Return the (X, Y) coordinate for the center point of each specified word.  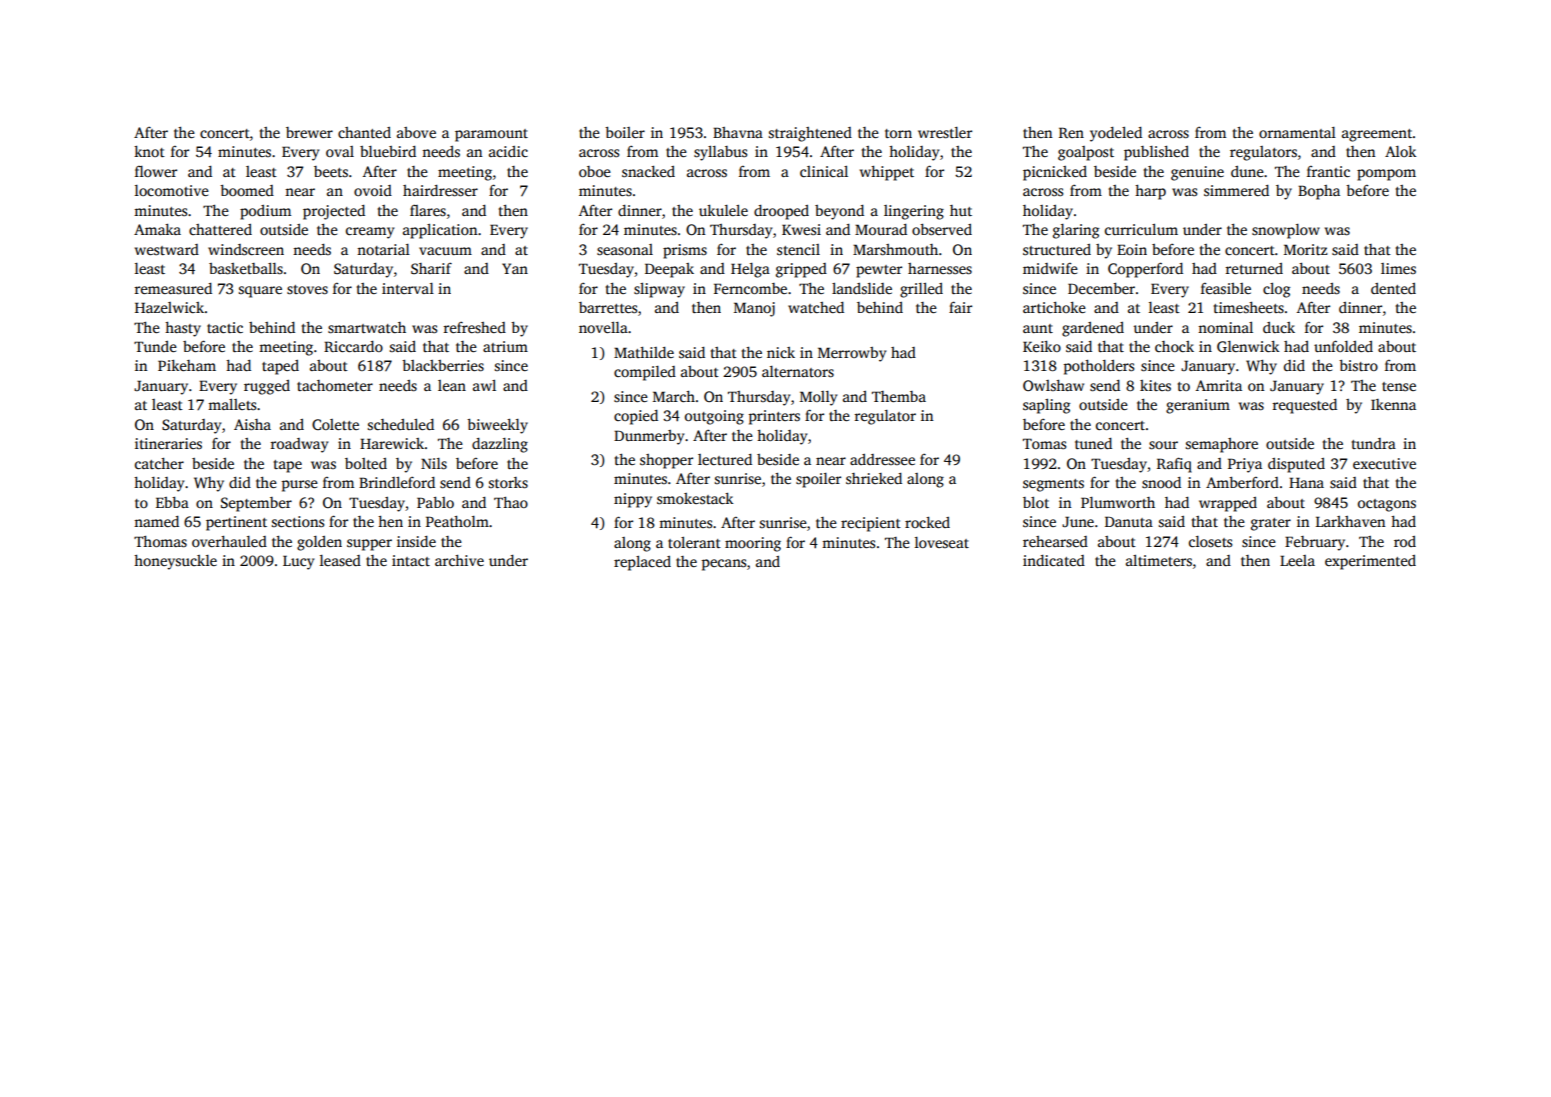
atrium (505, 346)
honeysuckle (175, 562)
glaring (1076, 231)
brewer (309, 132)
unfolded (1343, 346)
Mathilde (644, 352)
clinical (824, 171)
